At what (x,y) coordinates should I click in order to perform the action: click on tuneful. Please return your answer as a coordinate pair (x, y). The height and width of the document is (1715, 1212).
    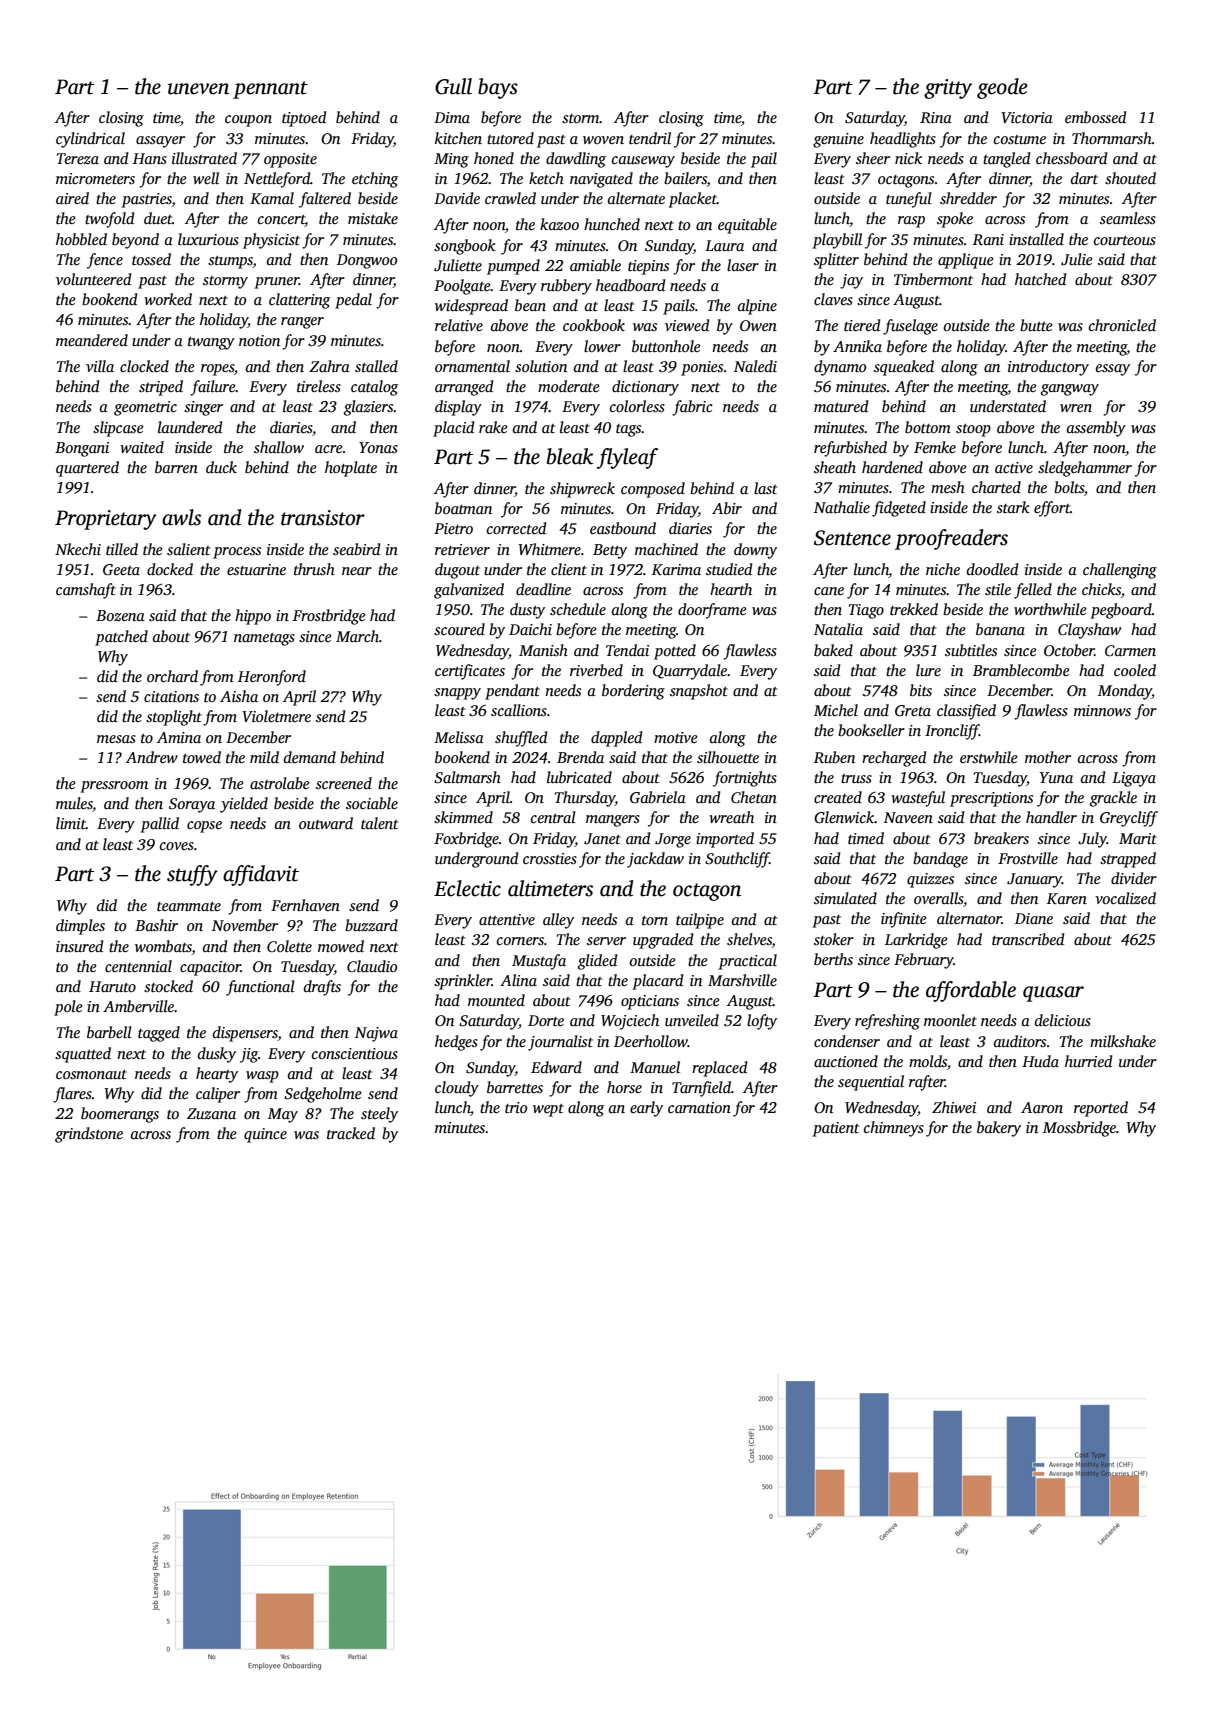
    Looking at the image, I should click on (909, 200).
